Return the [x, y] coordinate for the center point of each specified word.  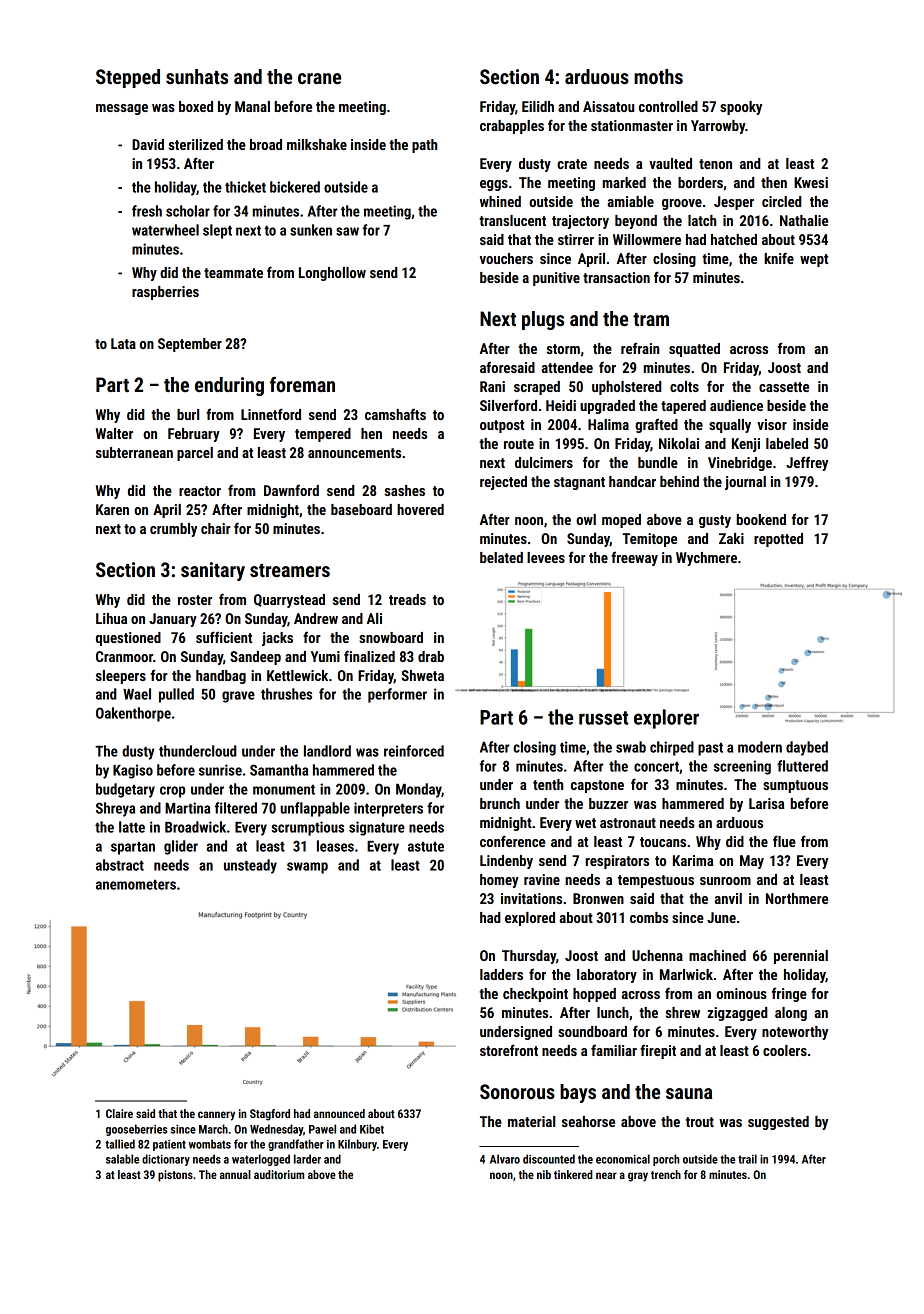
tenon [715, 164]
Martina [187, 808]
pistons [175, 1176]
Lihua [111, 618]
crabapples [512, 127]
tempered [323, 435]
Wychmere [706, 559]
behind [679, 481]
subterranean [134, 452]
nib [544, 1174]
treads [407, 599]
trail [747, 1159]
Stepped [128, 78]
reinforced [414, 751]
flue [784, 841]
